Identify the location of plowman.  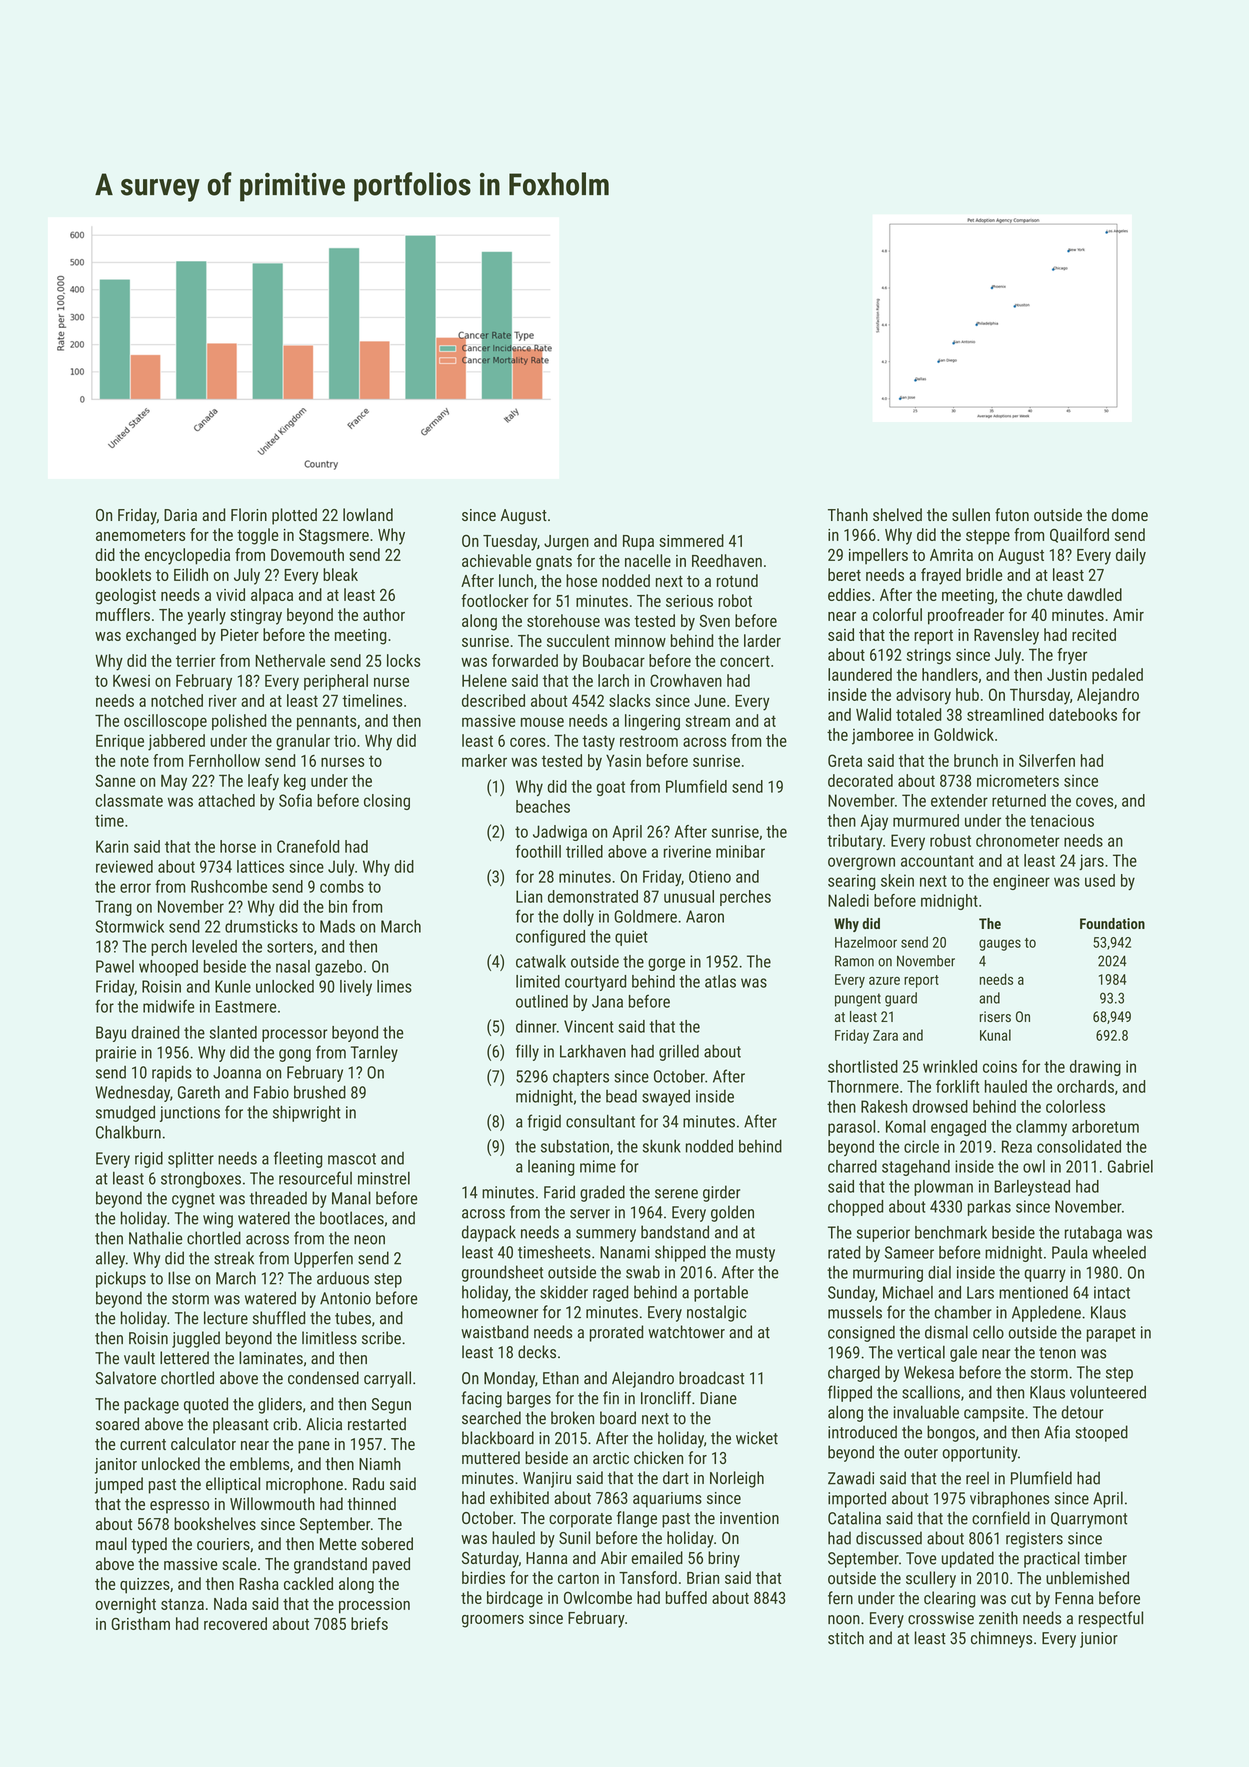
(943, 1188).
